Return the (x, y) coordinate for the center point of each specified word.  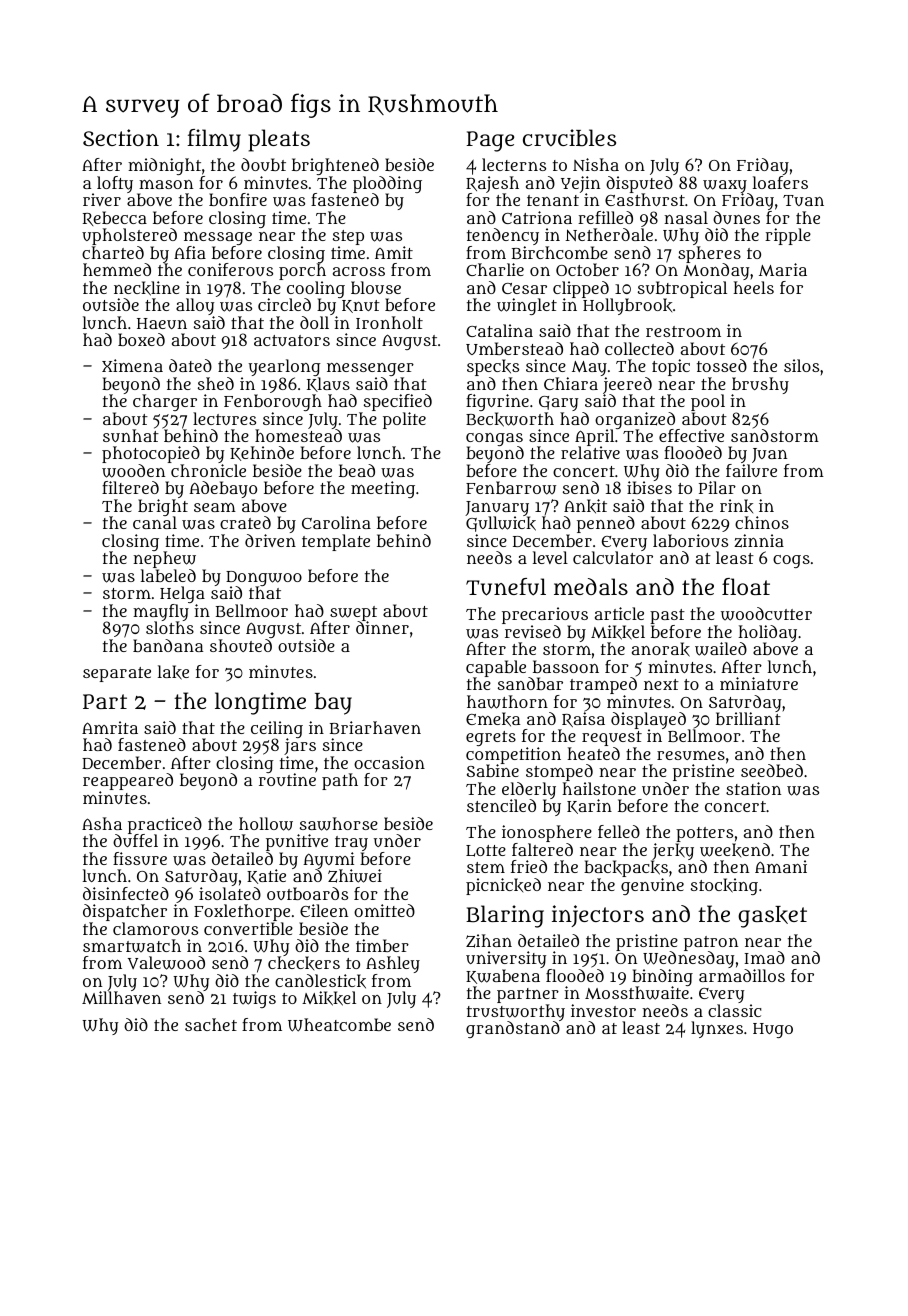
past (667, 616)
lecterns (514, 164)
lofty (115, 184)
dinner (382, 627)
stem (486, 867)
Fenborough (273, 402)
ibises (649, 488)
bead (357, 470)
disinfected (126, 893)
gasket (772, 917)
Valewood (166, 963)
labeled (168, 575)
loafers (780, 182)
